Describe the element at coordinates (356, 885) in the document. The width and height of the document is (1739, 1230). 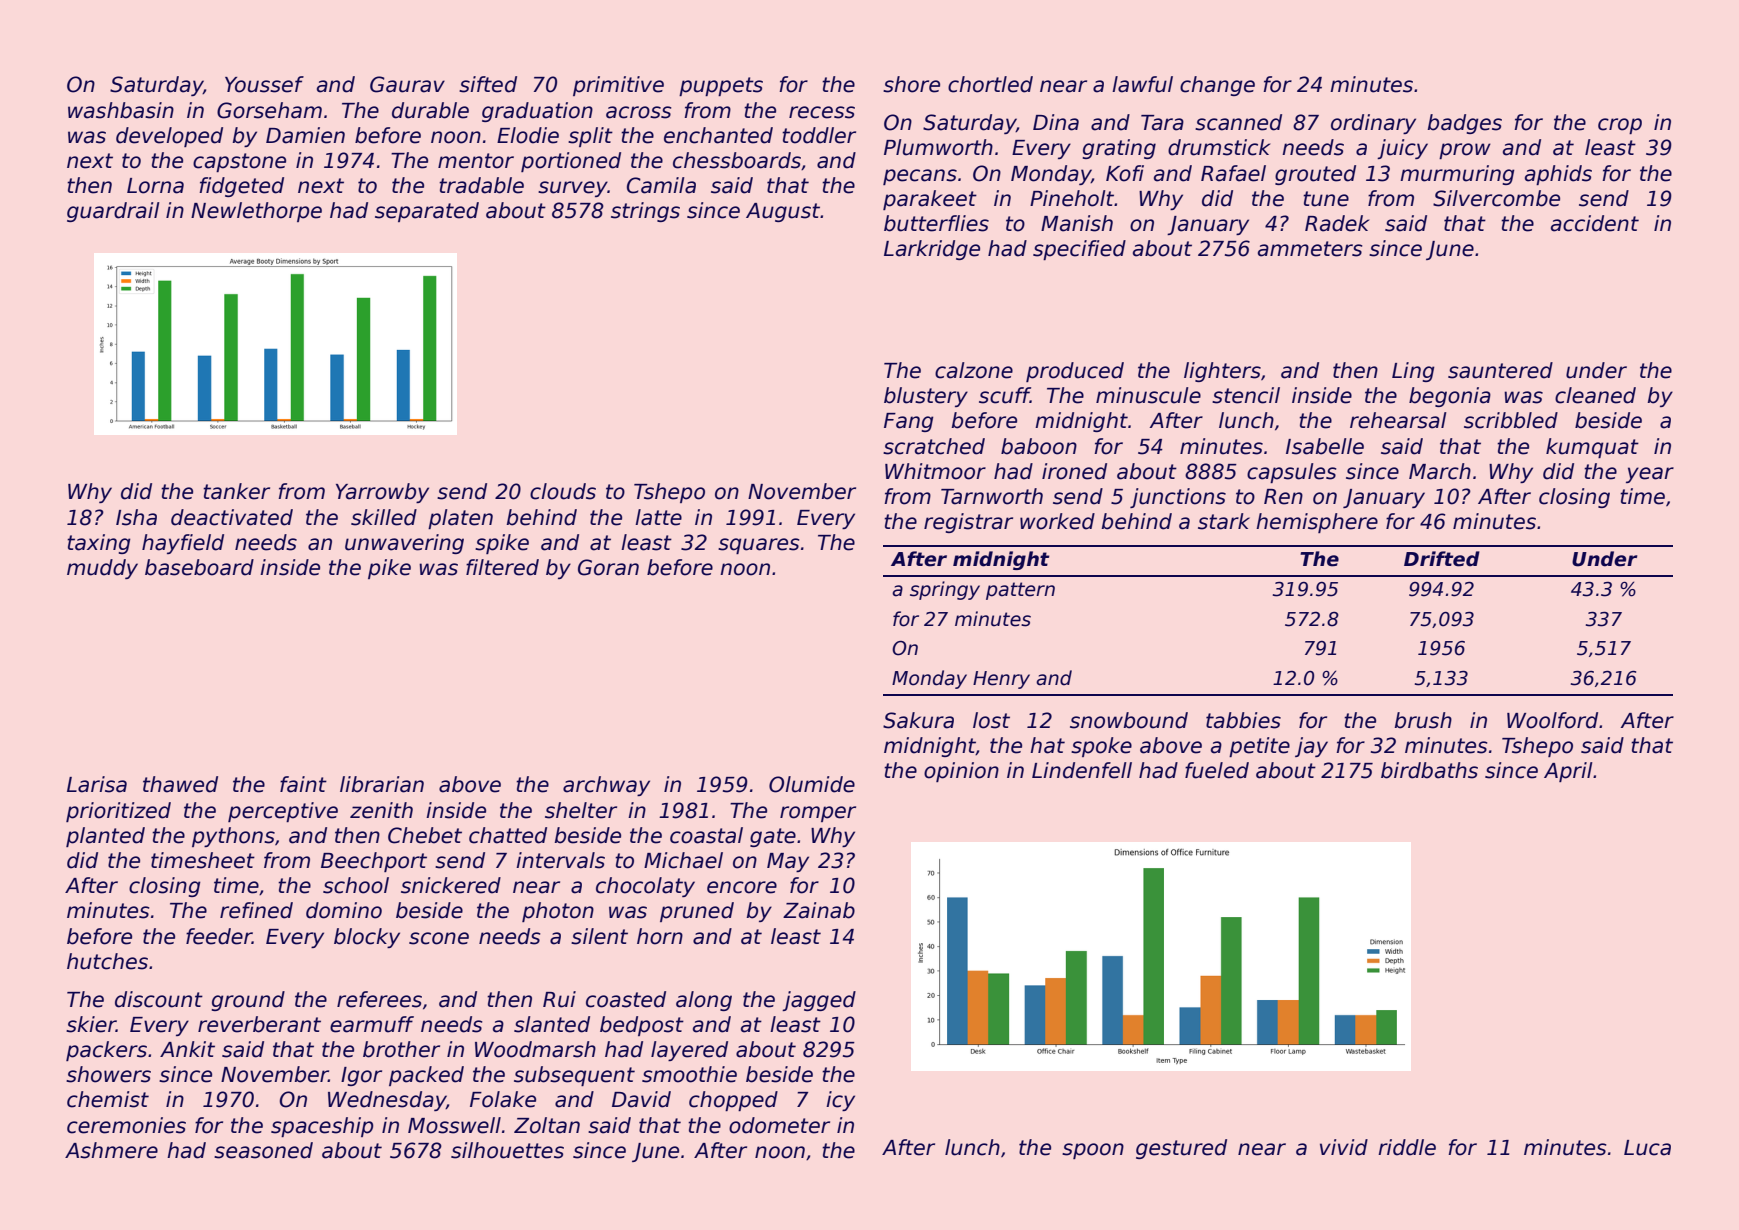
I see `school` at that location.
